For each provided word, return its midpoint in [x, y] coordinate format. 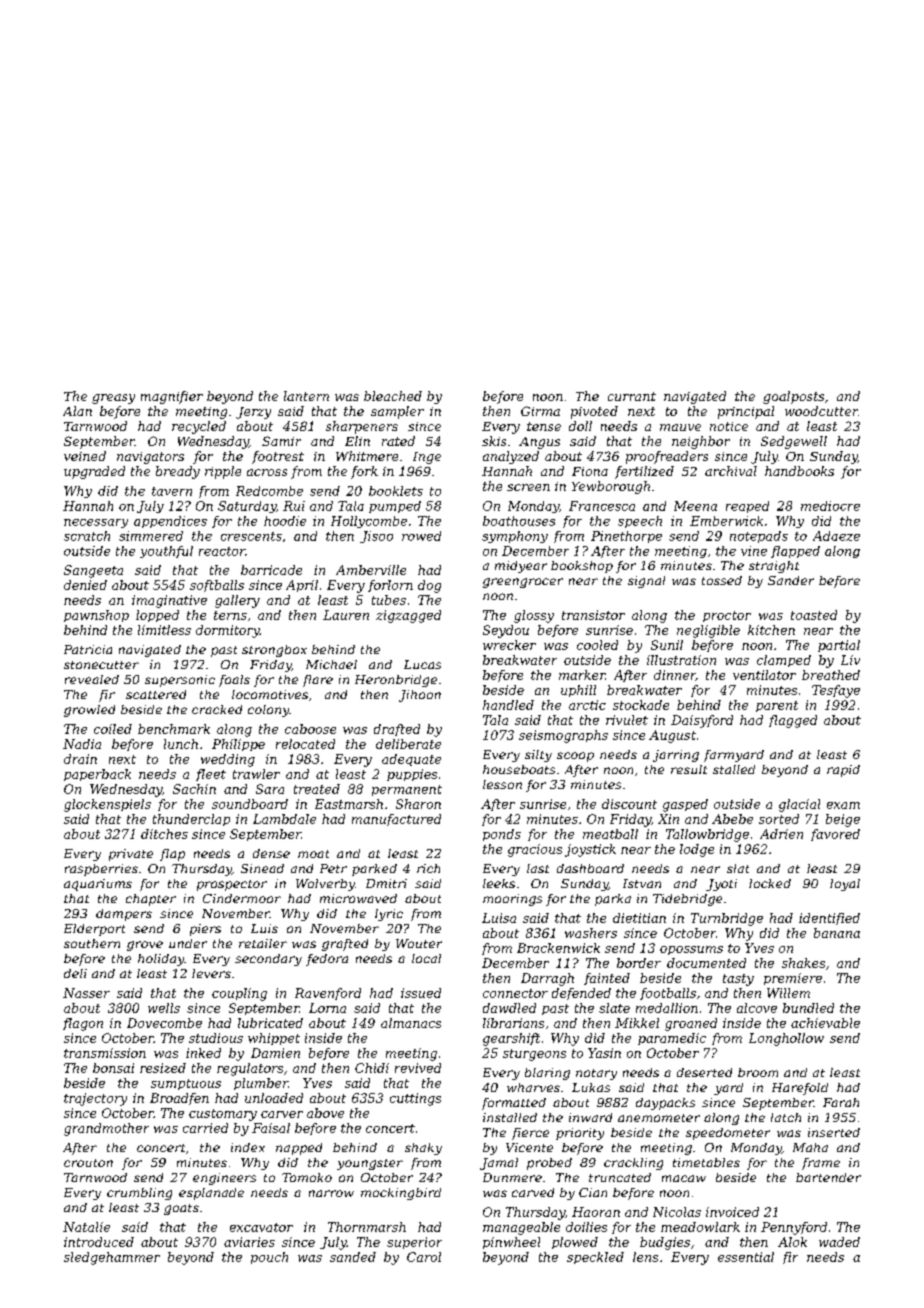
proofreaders [667, 457]
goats [181, 1209]
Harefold [800, 1089]
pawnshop [96, 616]
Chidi [372, 1068]
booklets [396, 491]
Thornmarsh [367, 1227]
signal [646, 582]
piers [205, 930]
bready [178, 472]
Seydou [506, 631]
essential [746, 1257]
